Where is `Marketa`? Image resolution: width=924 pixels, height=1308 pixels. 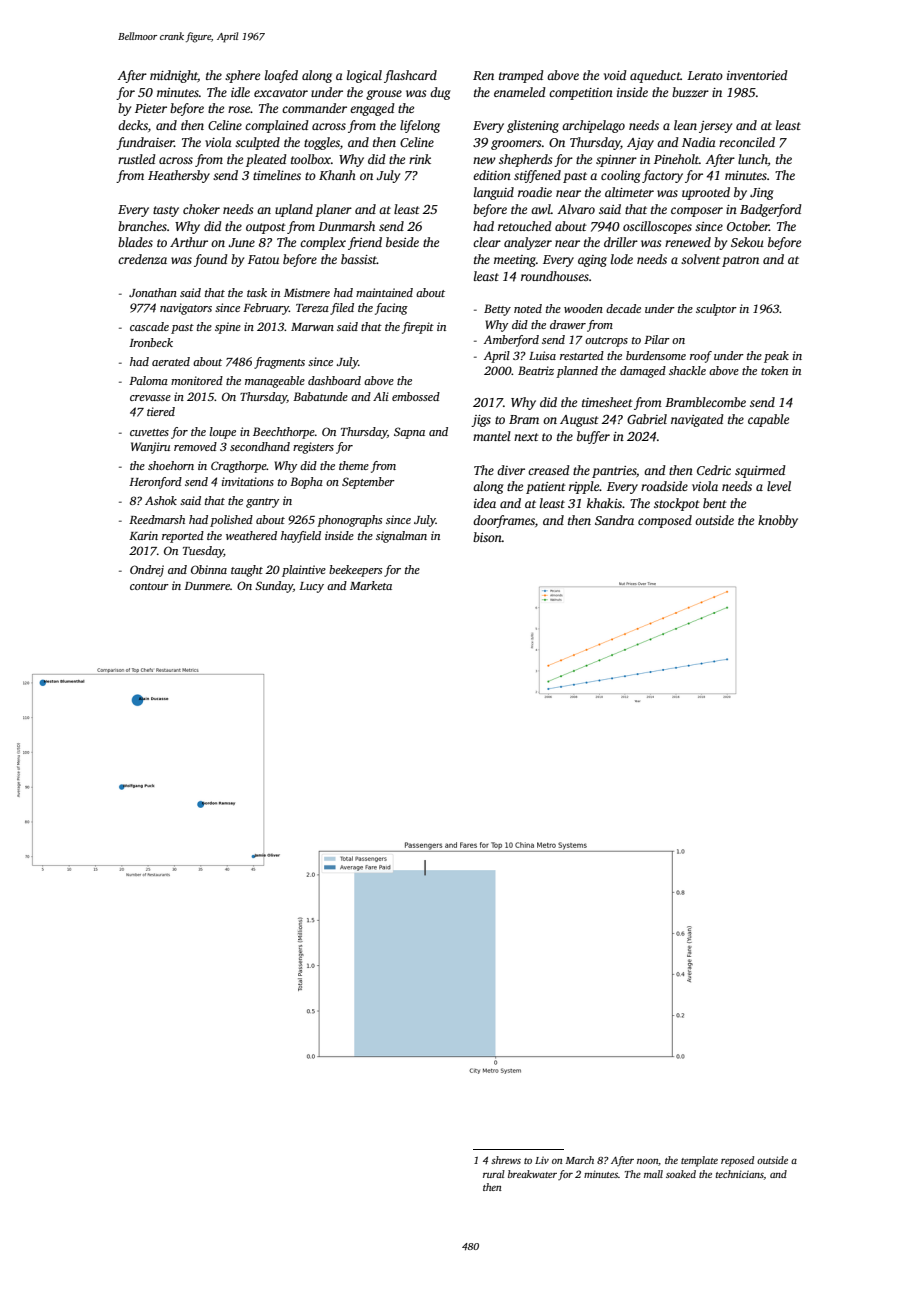 Marketa is located at coordinates (371, 585).
